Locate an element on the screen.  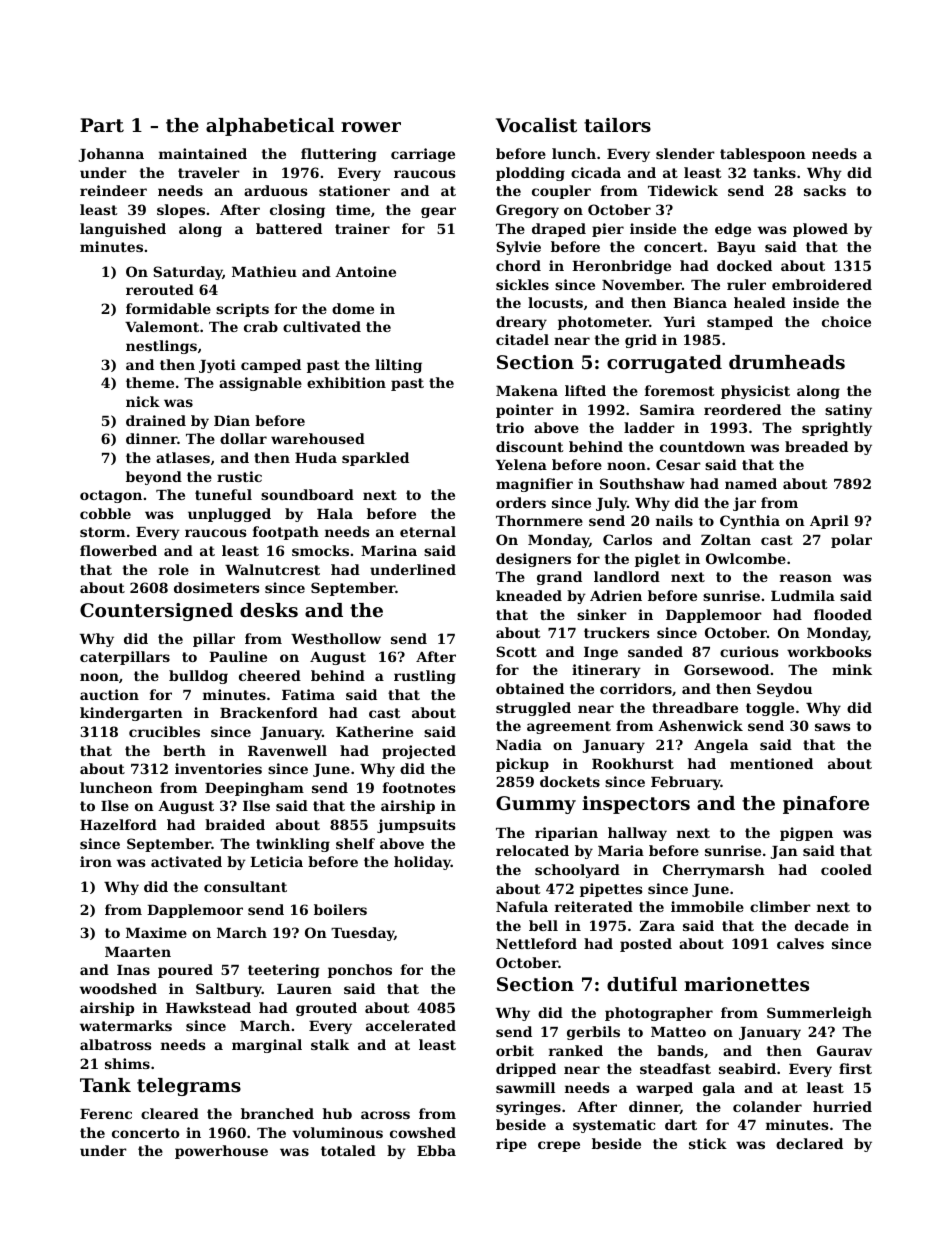
choice is located at coordinates (846, 321).
